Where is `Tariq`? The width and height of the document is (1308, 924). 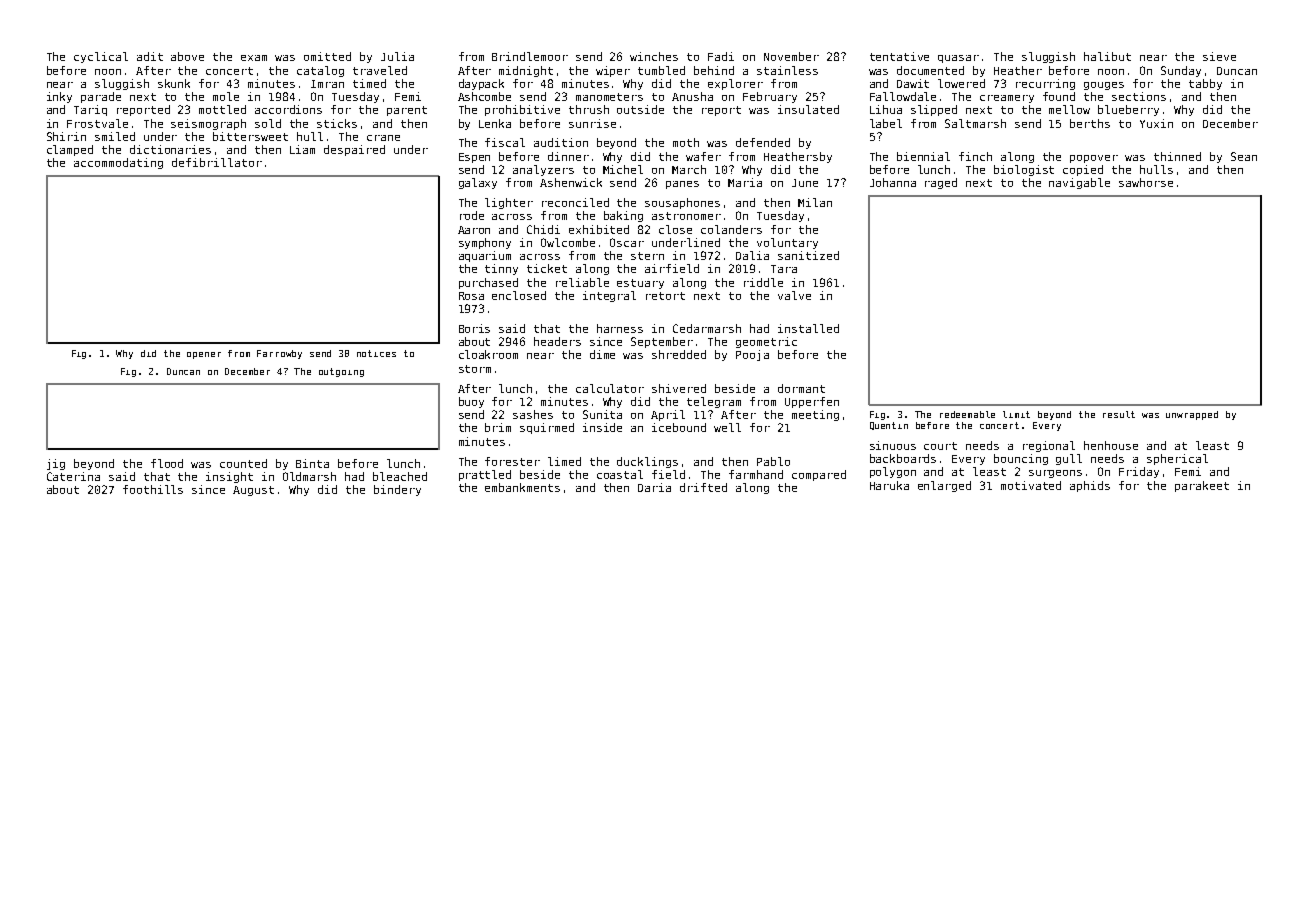
Tariq is located at coordinates (90, 110).
